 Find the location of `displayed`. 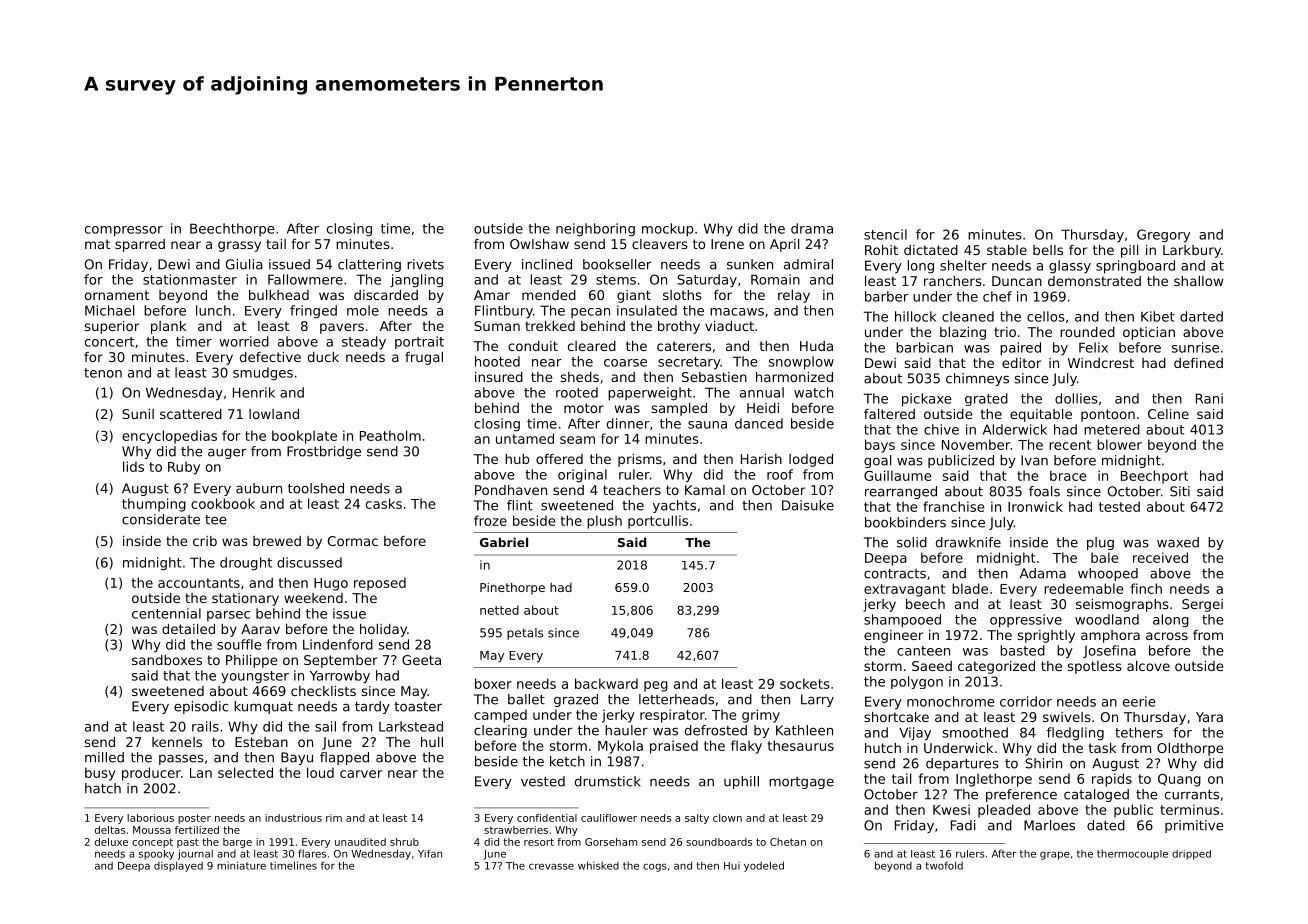

displayed is located at coordinates (178, 866).
